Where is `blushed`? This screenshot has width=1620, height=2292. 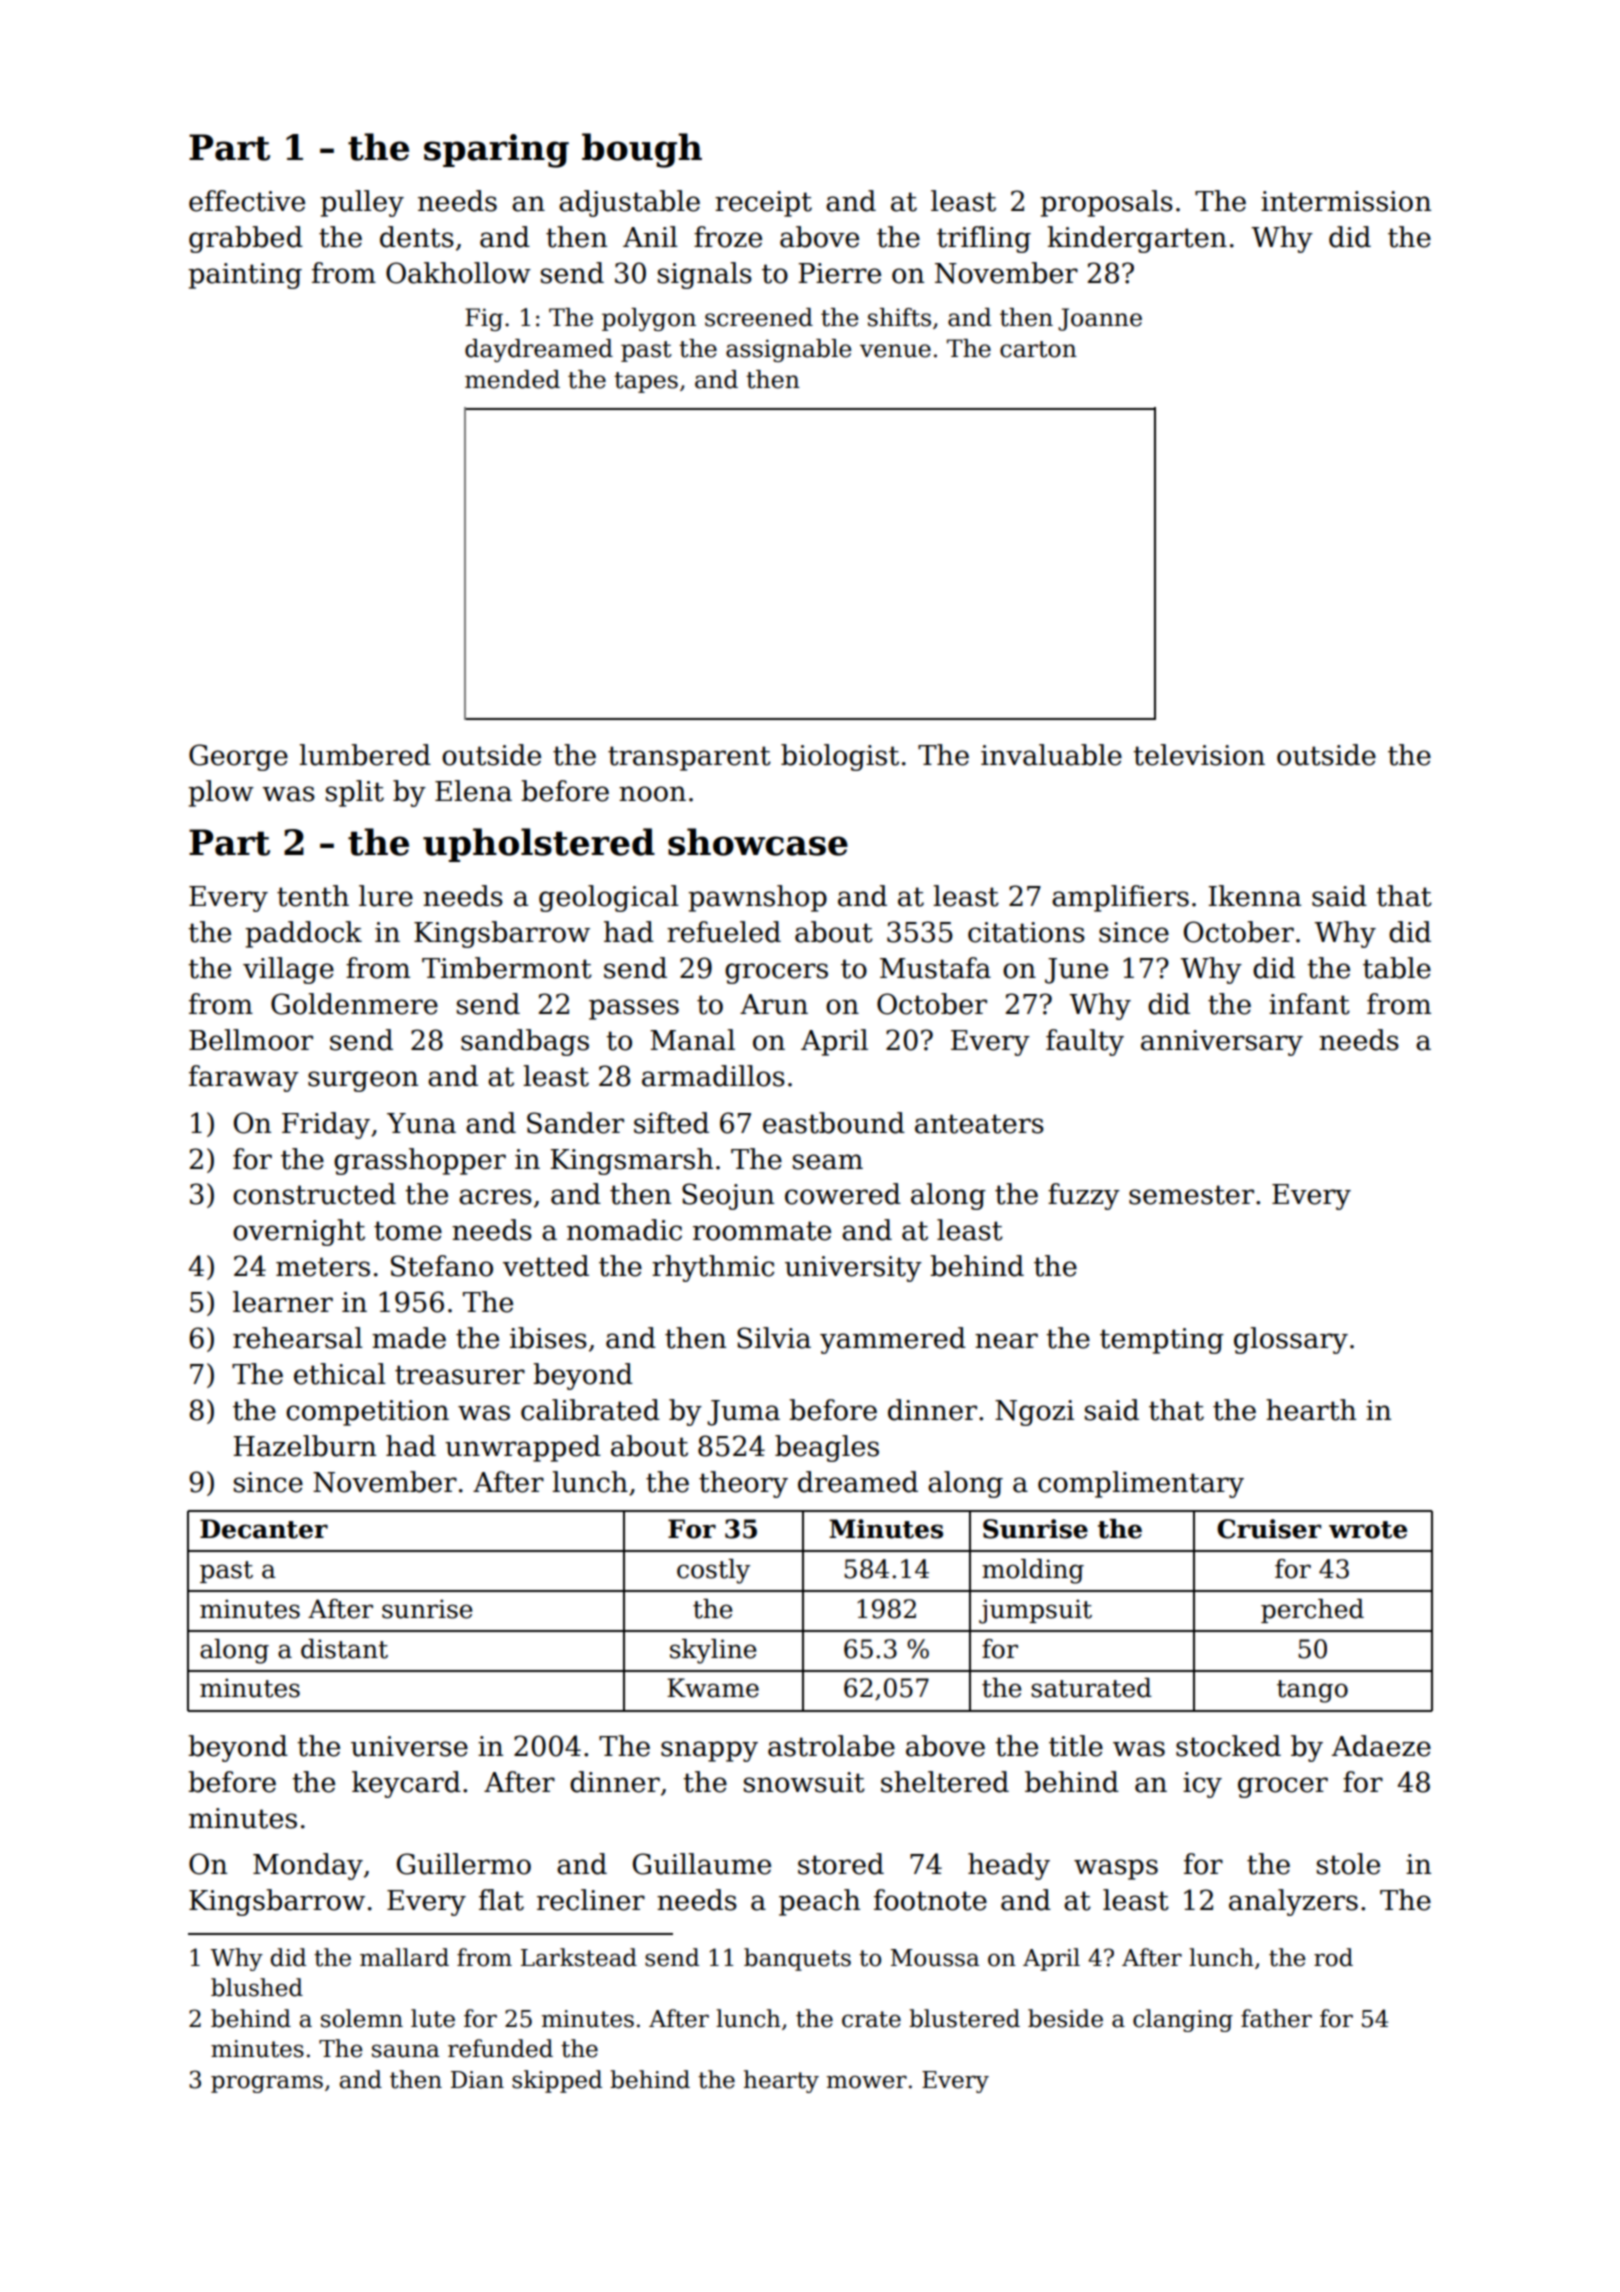 blushed is located at coordinates (257, 1987).
